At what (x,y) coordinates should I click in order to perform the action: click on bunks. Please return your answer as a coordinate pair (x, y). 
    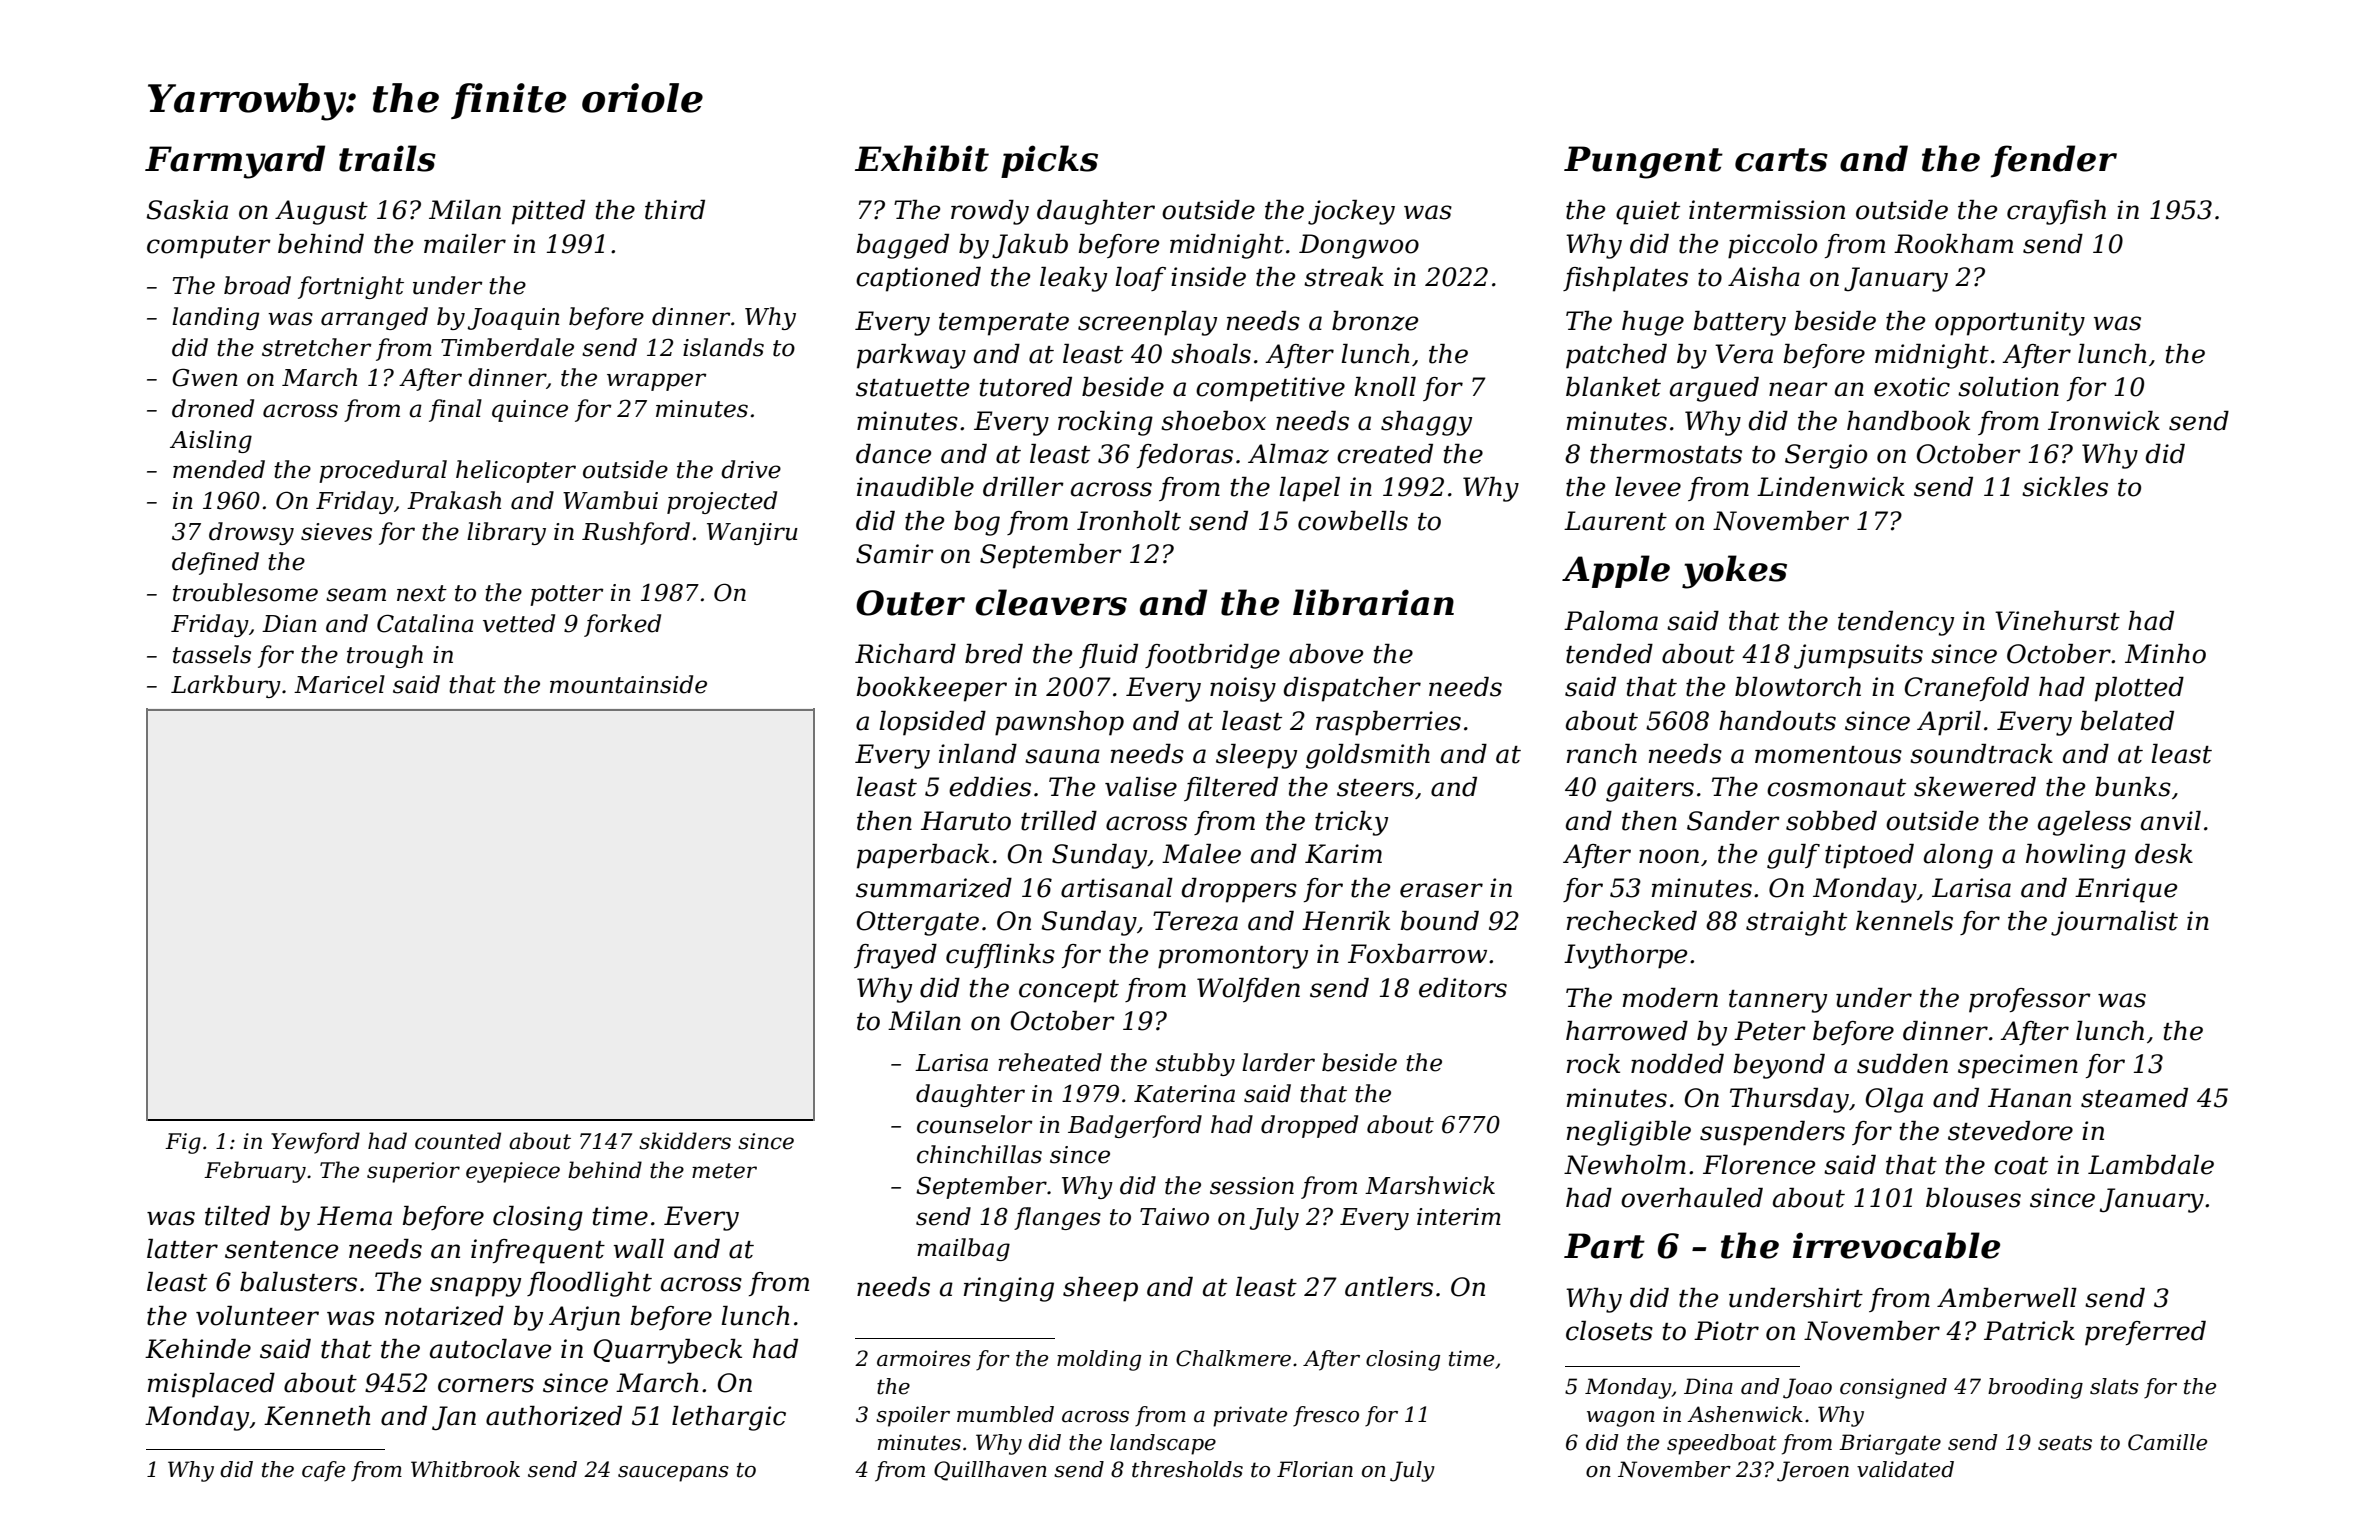
    Looking at the image, I should click on (2133, 787).
